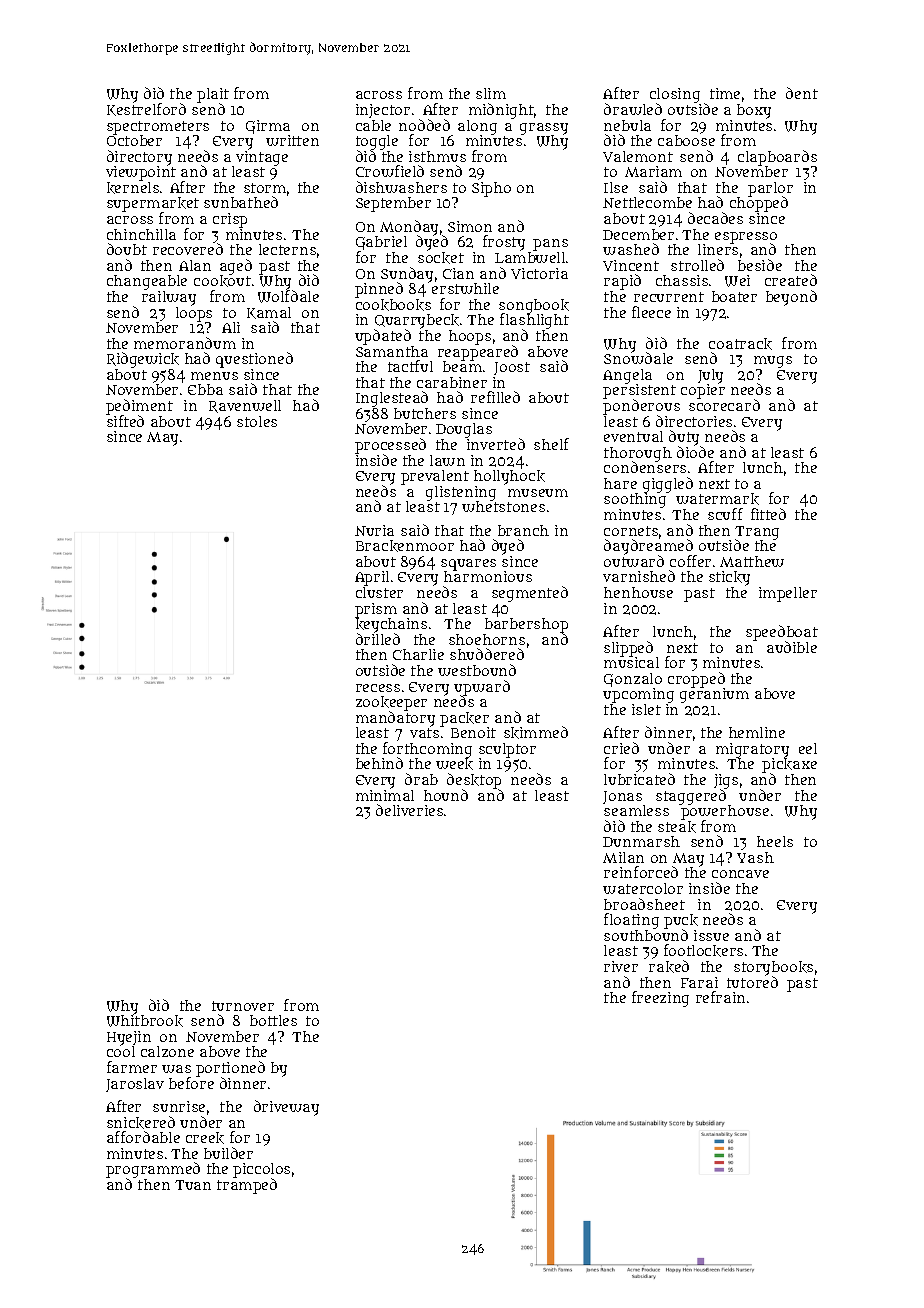 The image size is (924, 1308). What do you see at coordinates (379, 763) in the image?
I see `behind` at bounding box center [379, 763].
